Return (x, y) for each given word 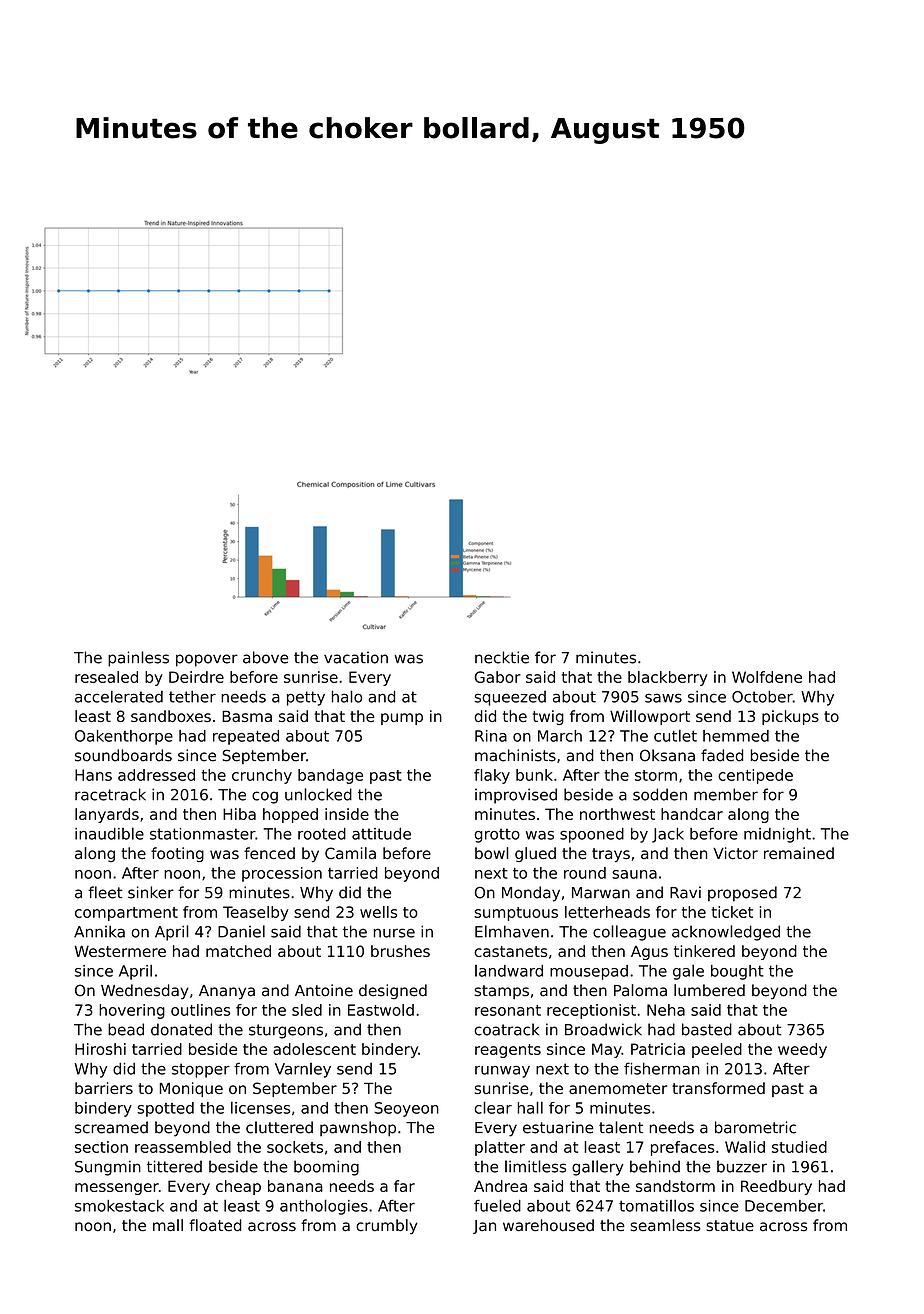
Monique (191, 1089)
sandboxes (171, 716)
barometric (755, 1127)
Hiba (239, 814)
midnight (777, 835)
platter (500, 1148)
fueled (497, 1205)
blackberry (668, 678)
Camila (350, 853)
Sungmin (108, 1168)
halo (347, 696)
